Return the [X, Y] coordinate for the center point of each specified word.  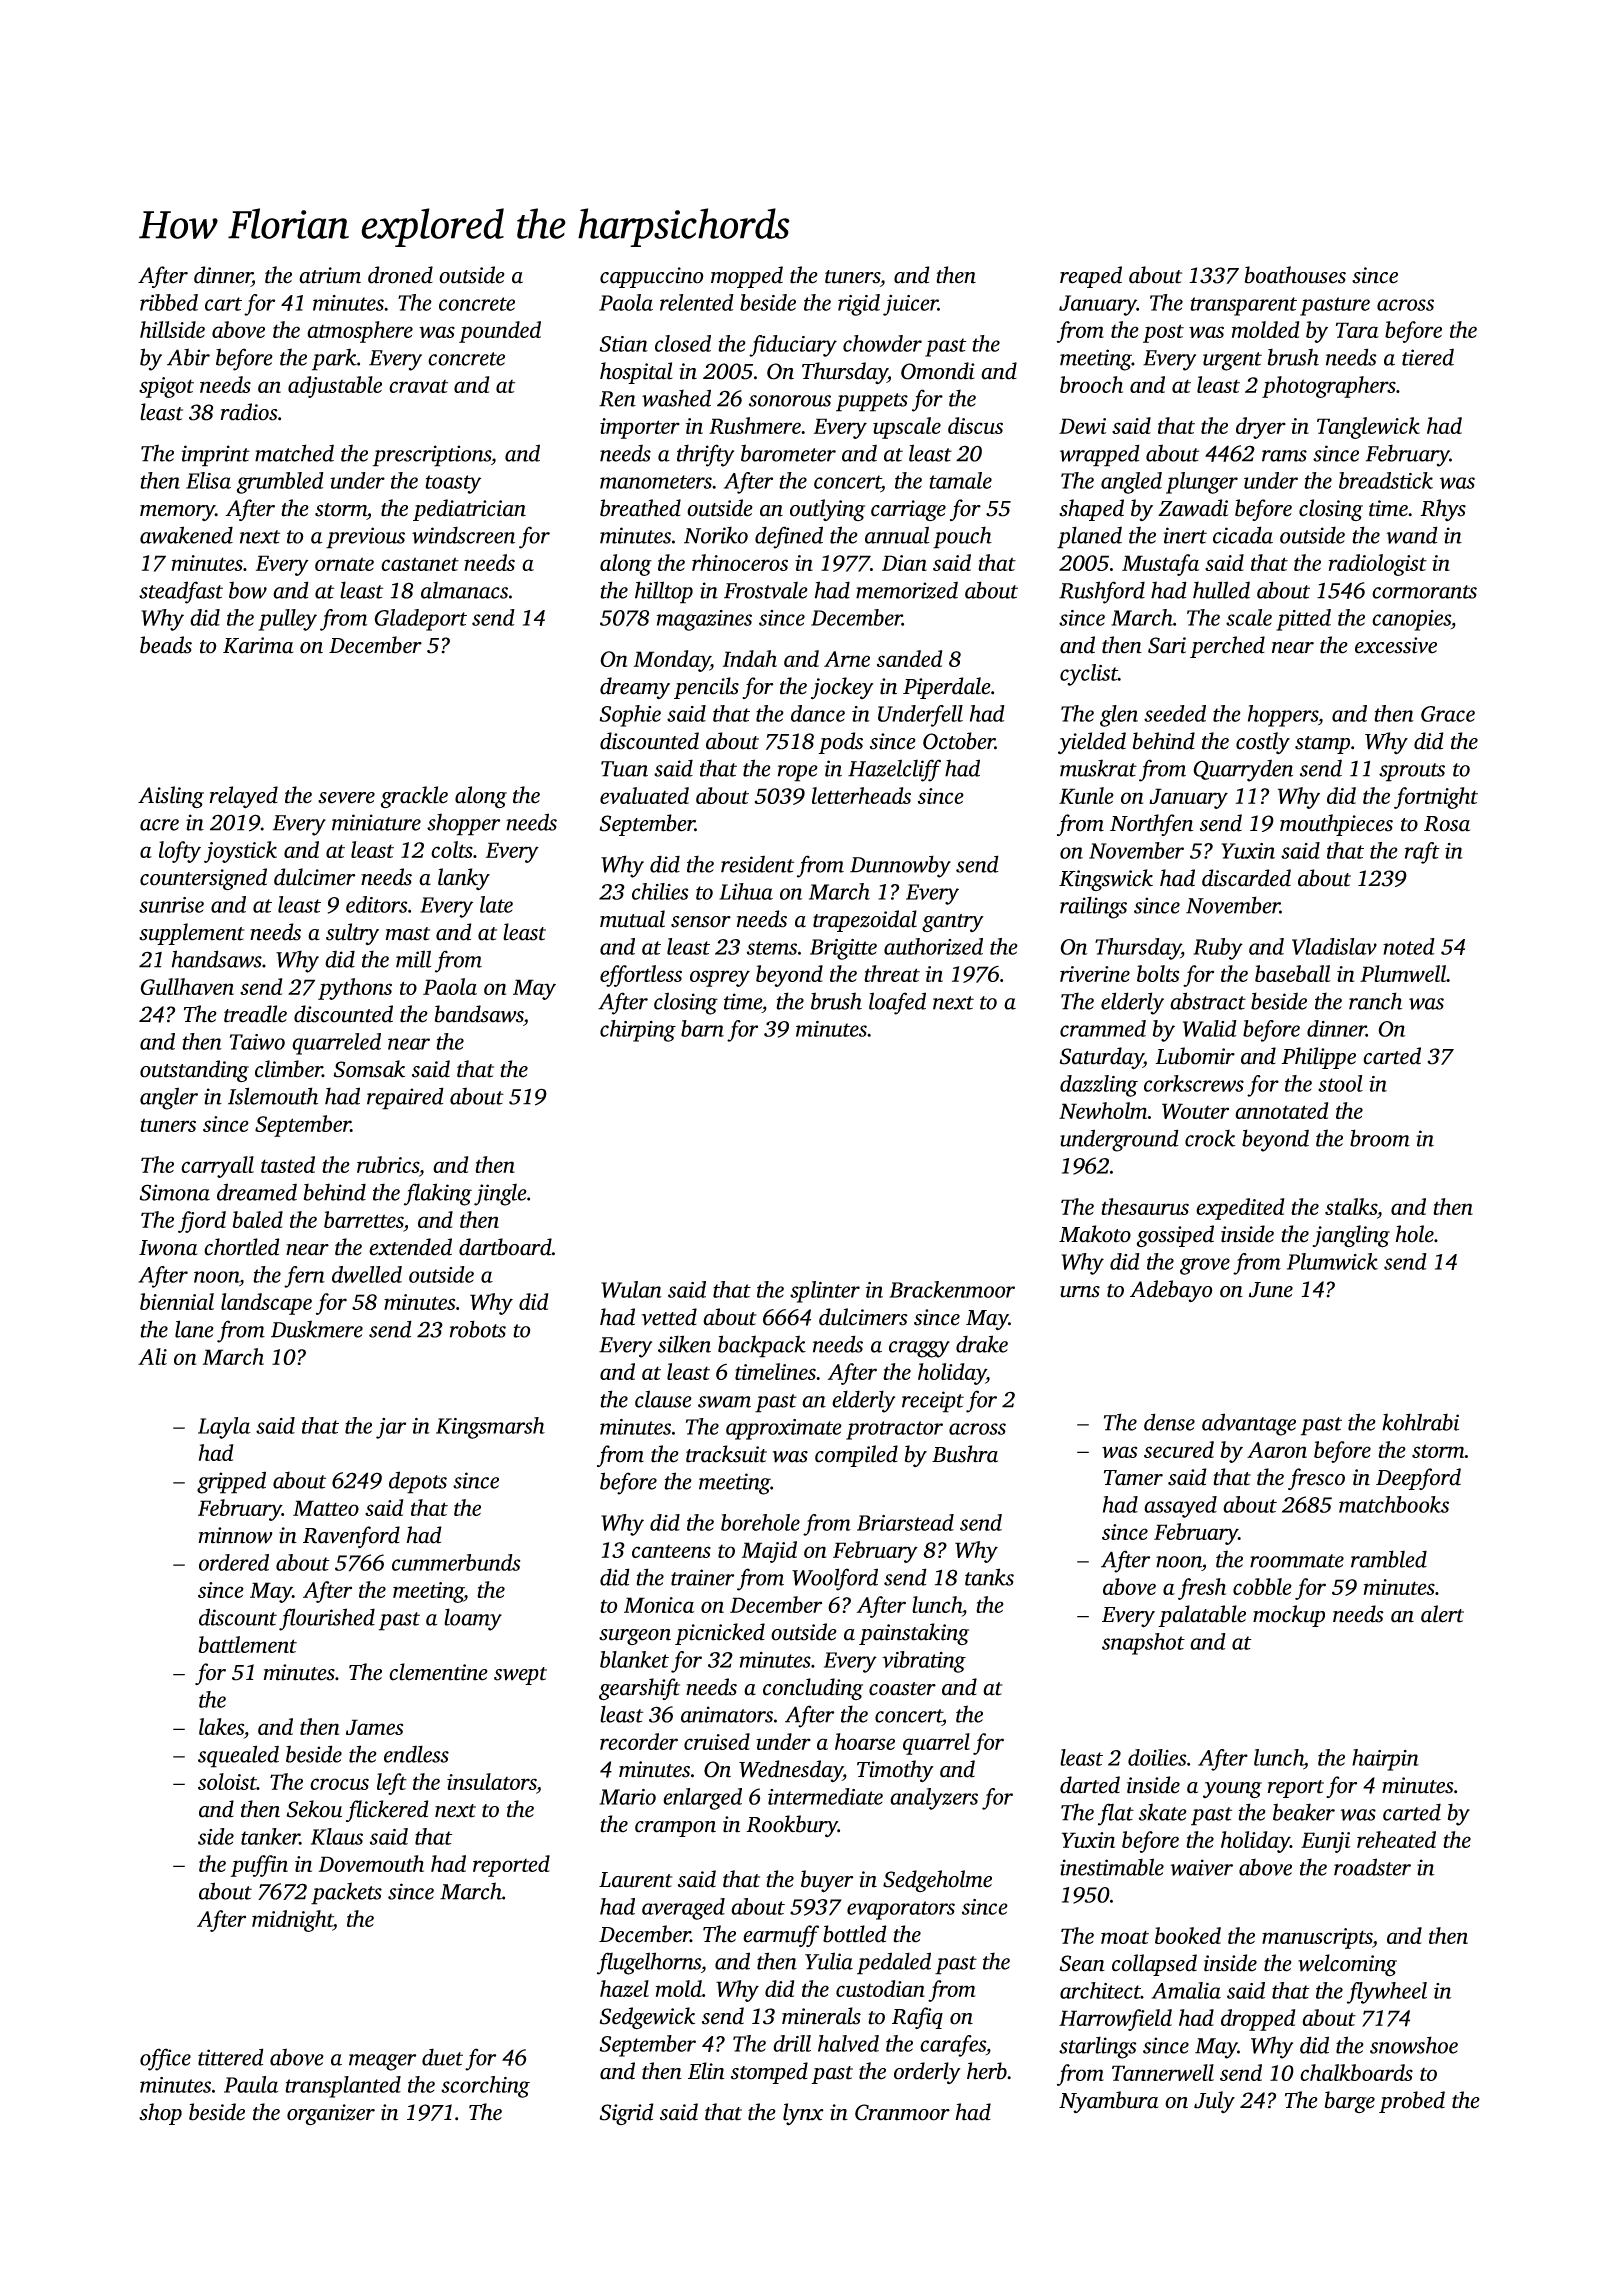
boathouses [1295, 275]
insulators [491, 1781]
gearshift [639, 1689]
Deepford [1418, 1479]
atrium [330, 275]
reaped [1091, 277]
